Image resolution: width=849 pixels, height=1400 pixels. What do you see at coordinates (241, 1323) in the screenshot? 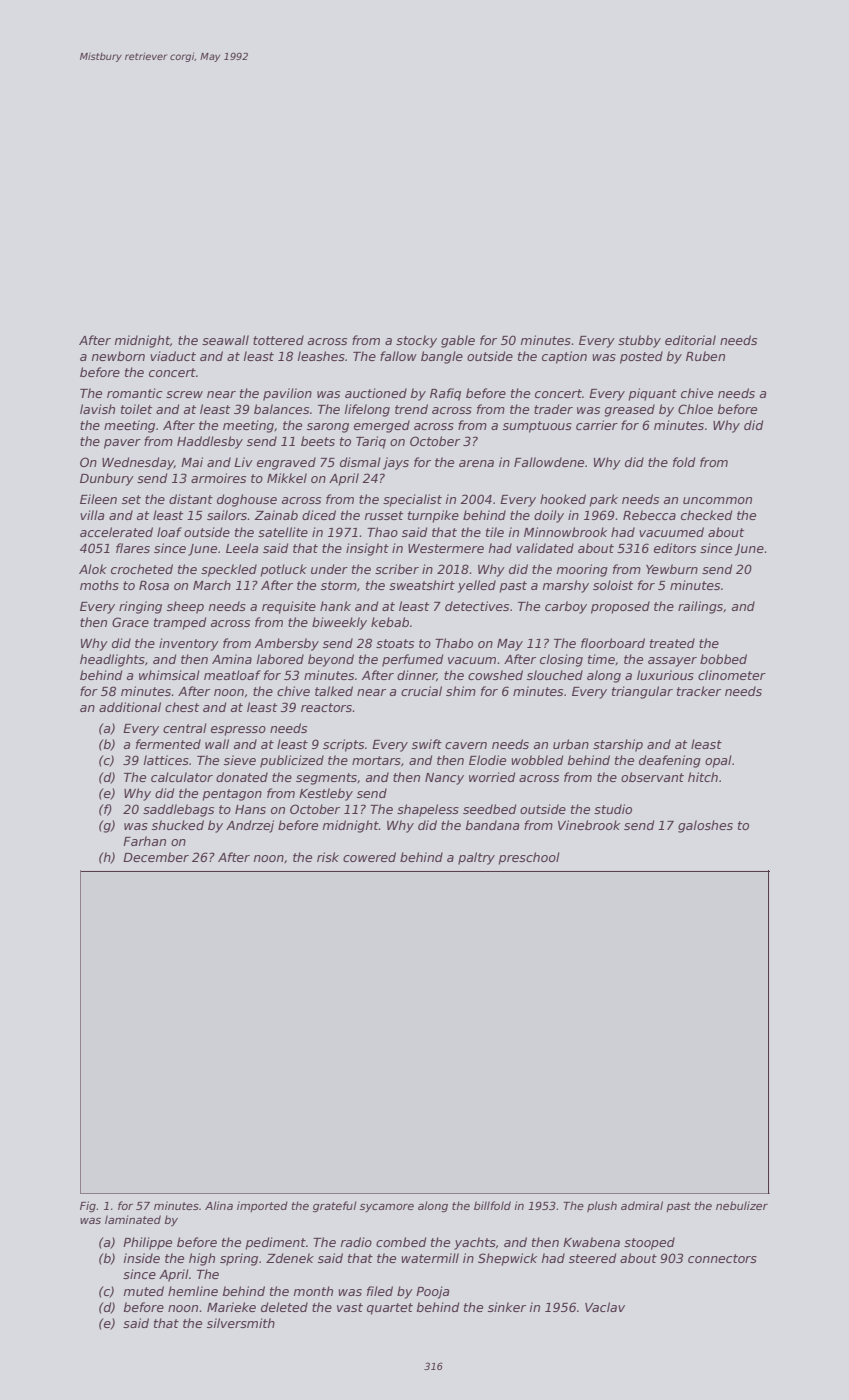
I see `silversmith` at bounding box center [241, 1323].
